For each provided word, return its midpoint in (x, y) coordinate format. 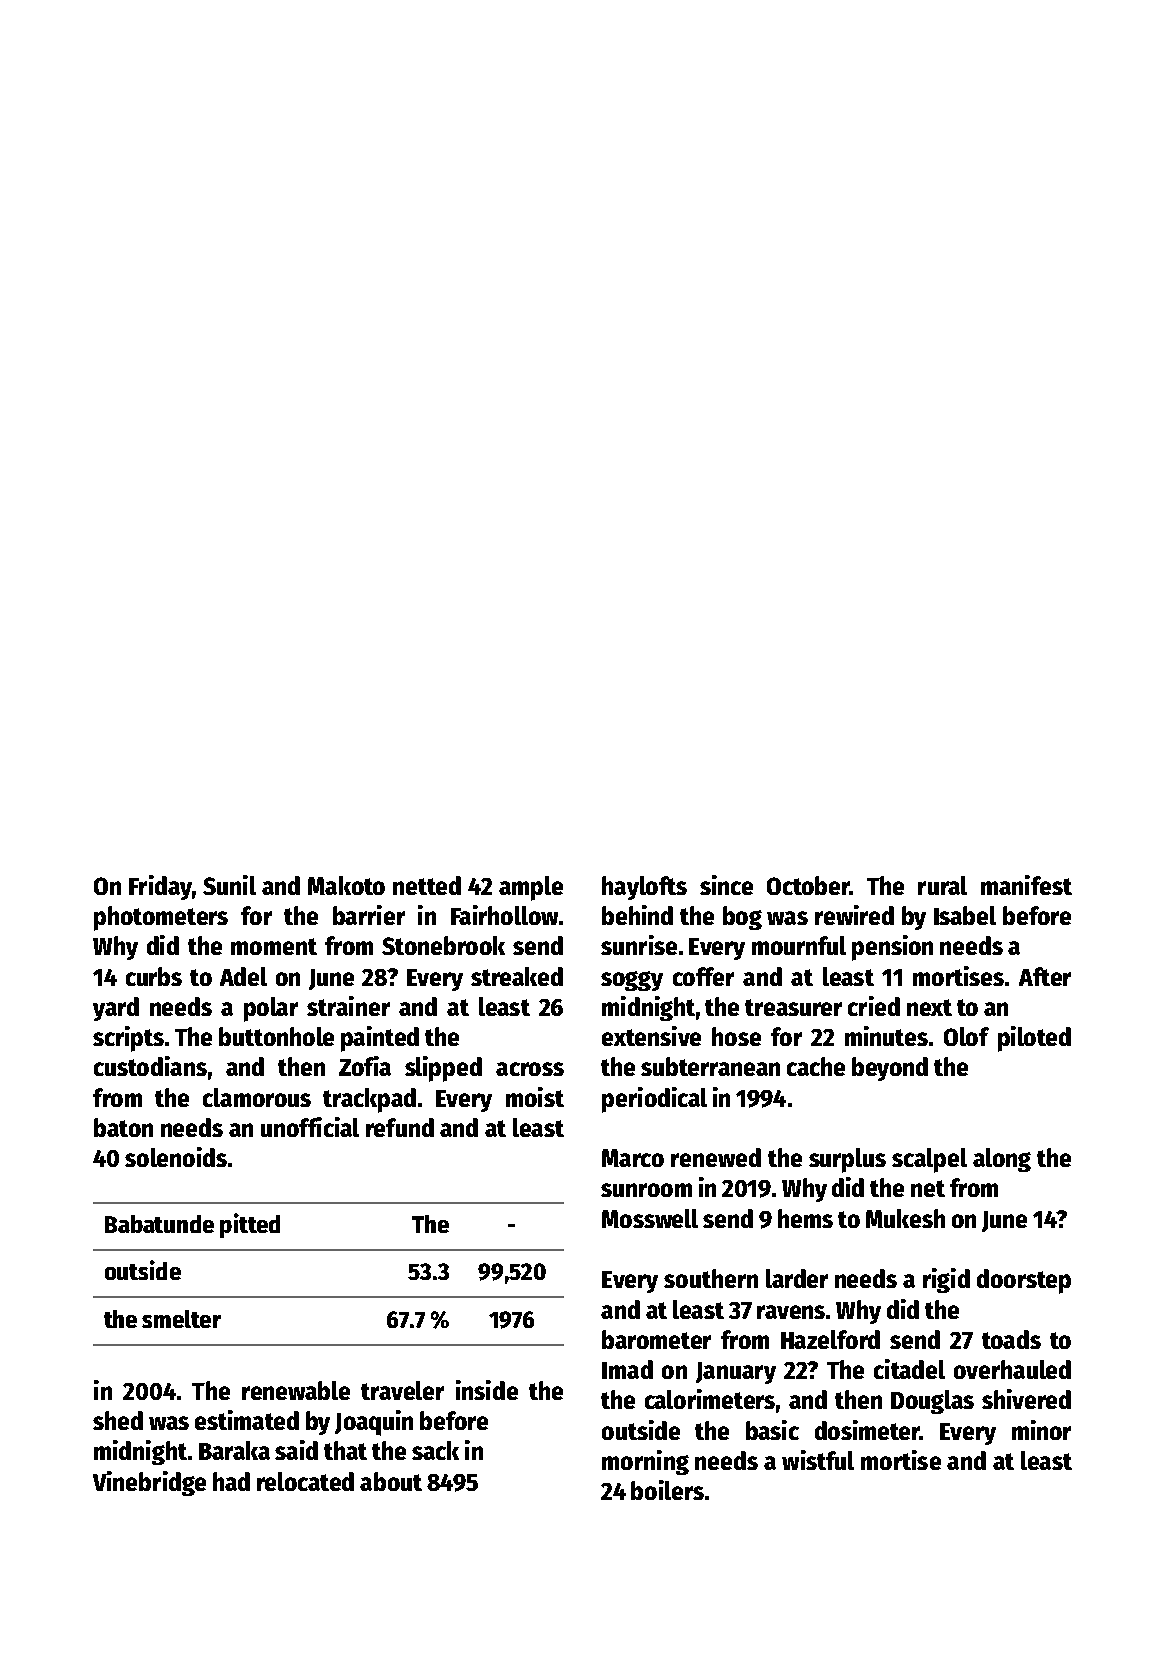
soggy (632, 981)
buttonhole (276, 1036)
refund (400, 1127)
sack (435, 1450)
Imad (627, 1369)
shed (118, 1420)
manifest (1026, 885)
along (1002, 1160)
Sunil (229, 885)
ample (531, 888)
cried (874, 1006)
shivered (1026, 1399)
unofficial (310, 1127)
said (296, 1450)
